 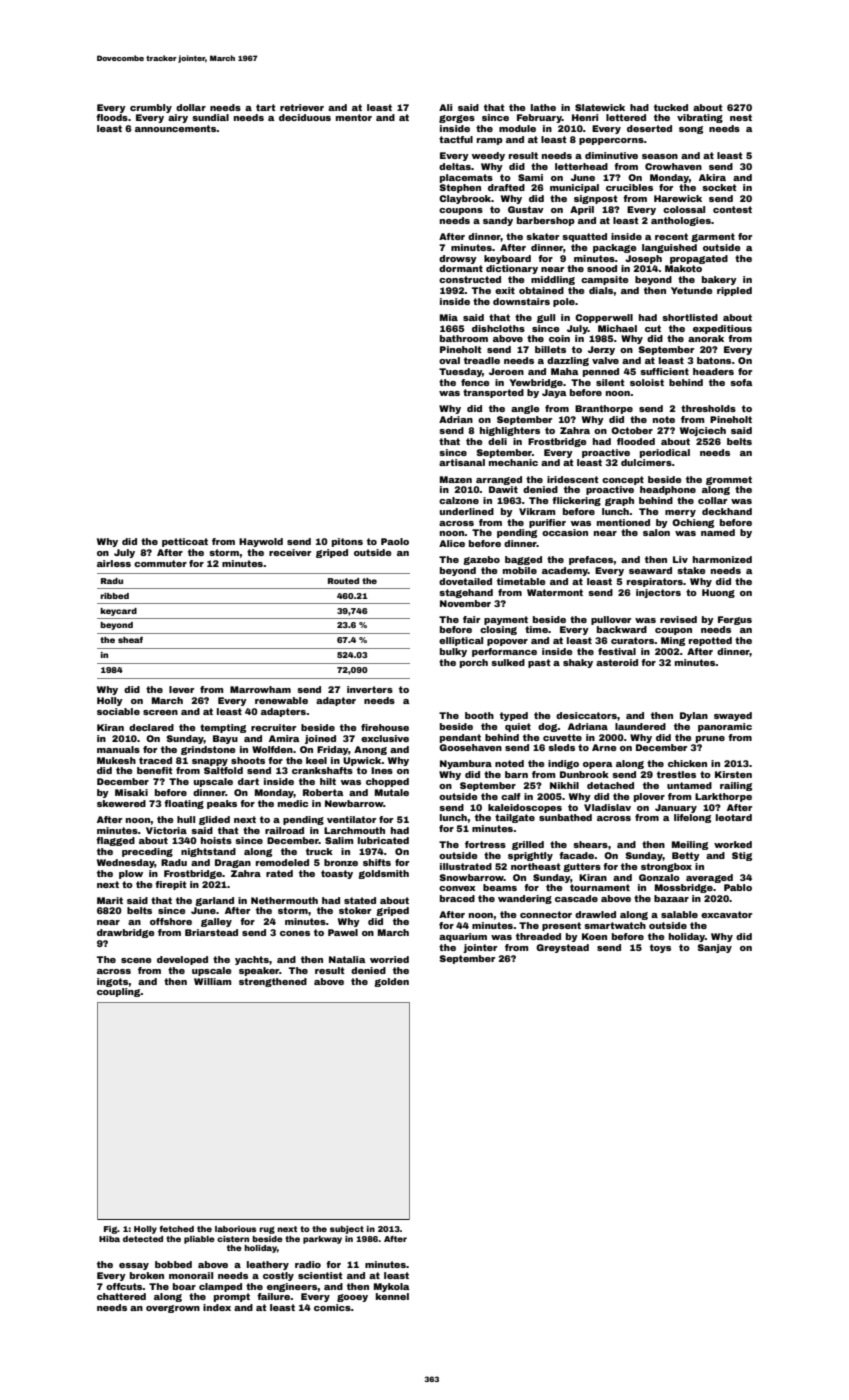 What do you see at coordinates (735, 620) in the screenshot?
I see `Fergus` at bounding box center [735, 620].
